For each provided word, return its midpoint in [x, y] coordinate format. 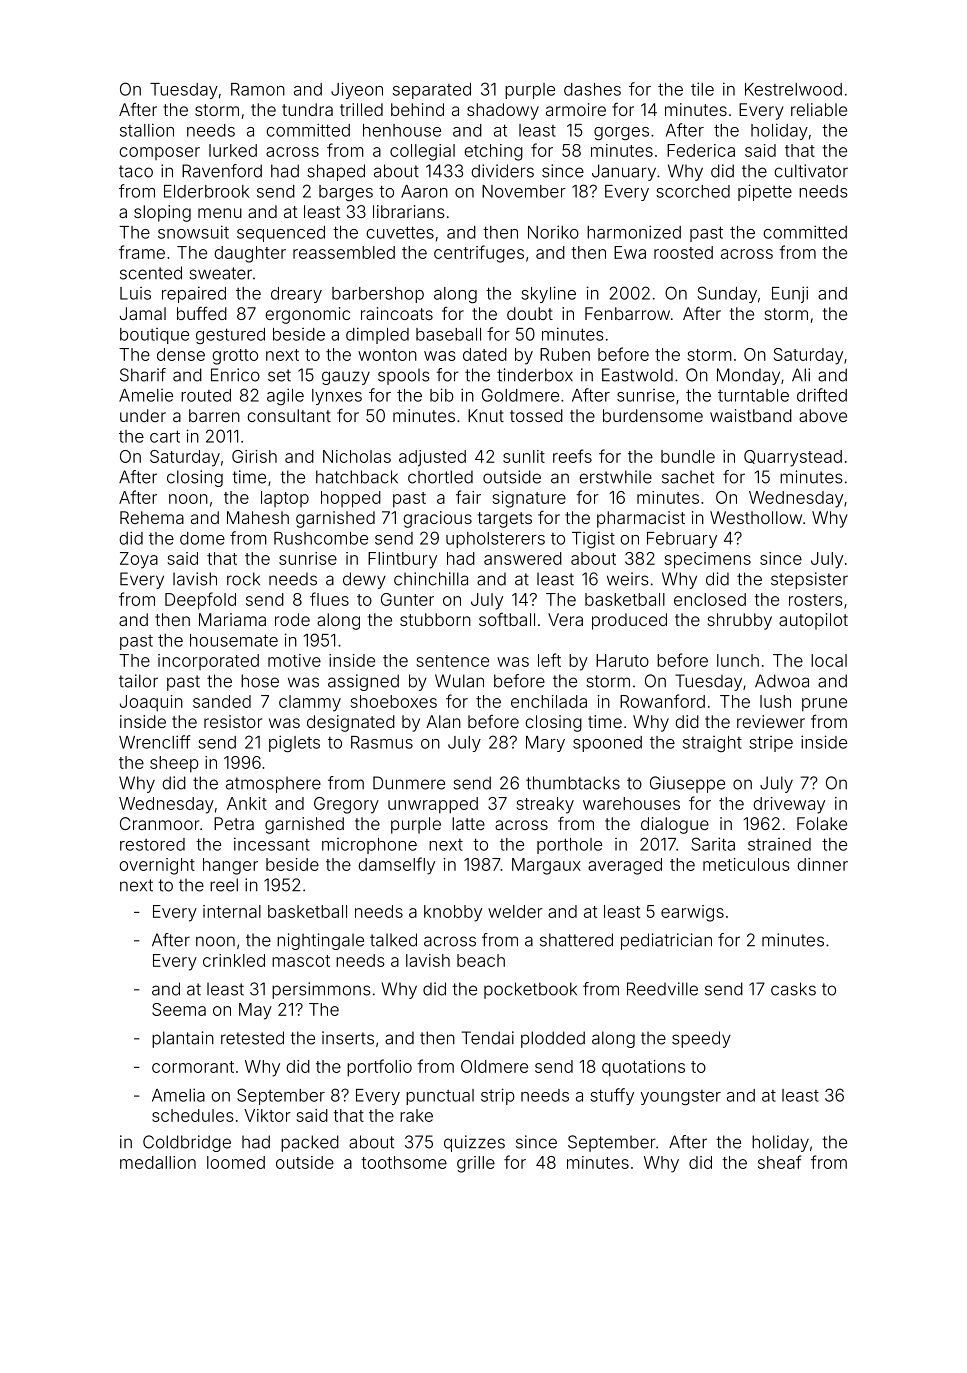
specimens [707, 560]
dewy [364, 580]
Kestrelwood [793, 89]
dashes [592, 89]
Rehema [152, 517]
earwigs [692, 913]
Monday [748, 376]
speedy [701, 1039]
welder [515, 911]
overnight [157, 866]
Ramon [258, 89]
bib [442, 395]
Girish [254, 456]
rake [416, 1115]
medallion [158, 1162]
